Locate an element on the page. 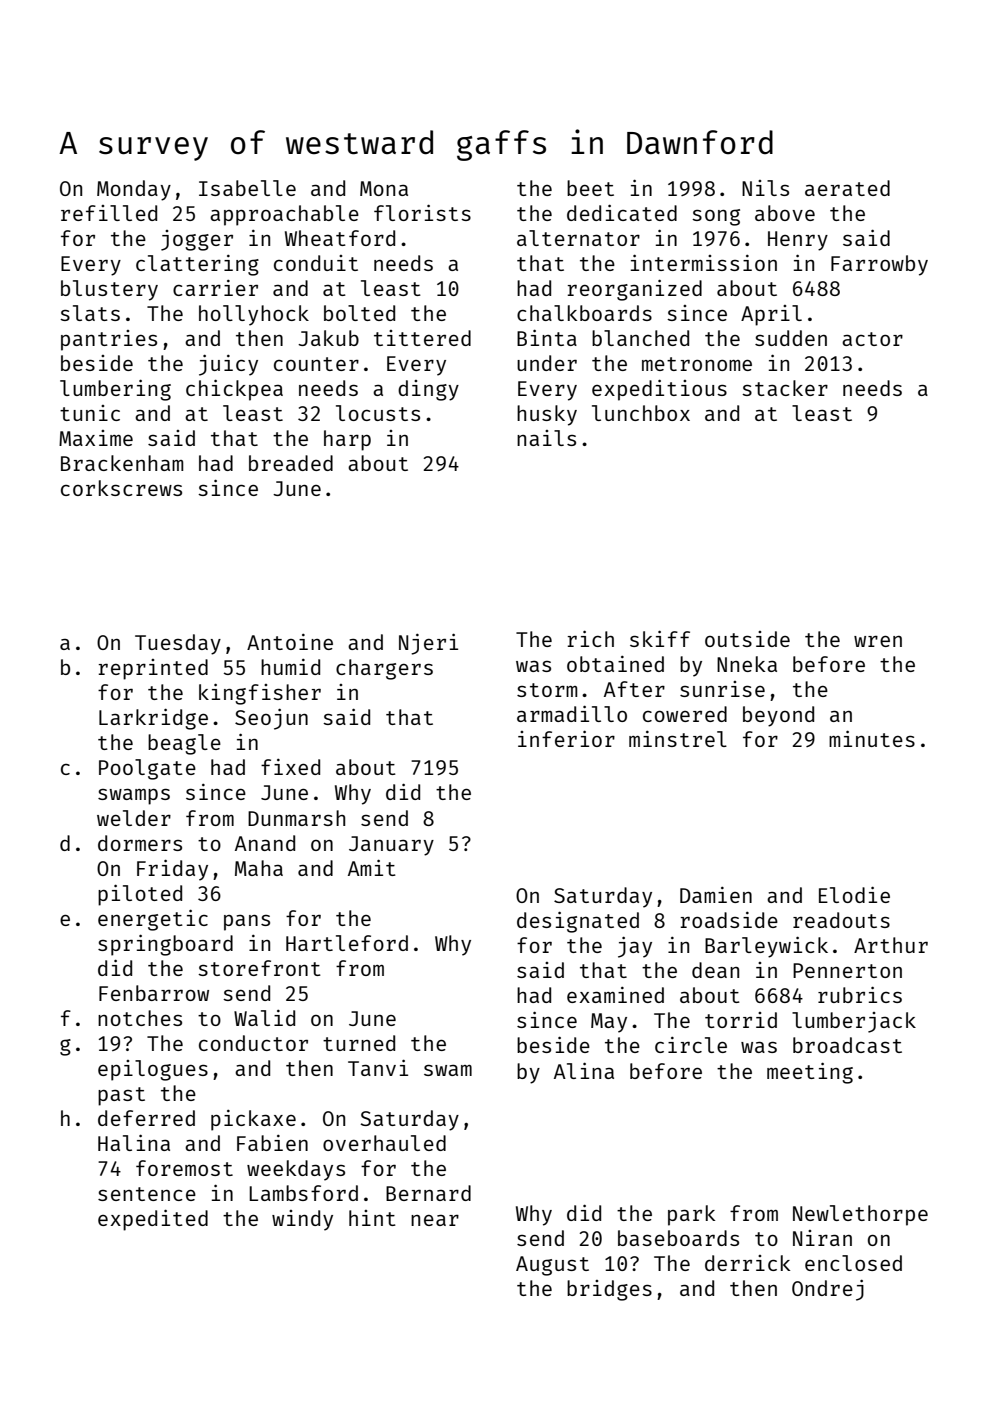 The image size is (992, 1409). roadside is located at coordinates (729, 920).
